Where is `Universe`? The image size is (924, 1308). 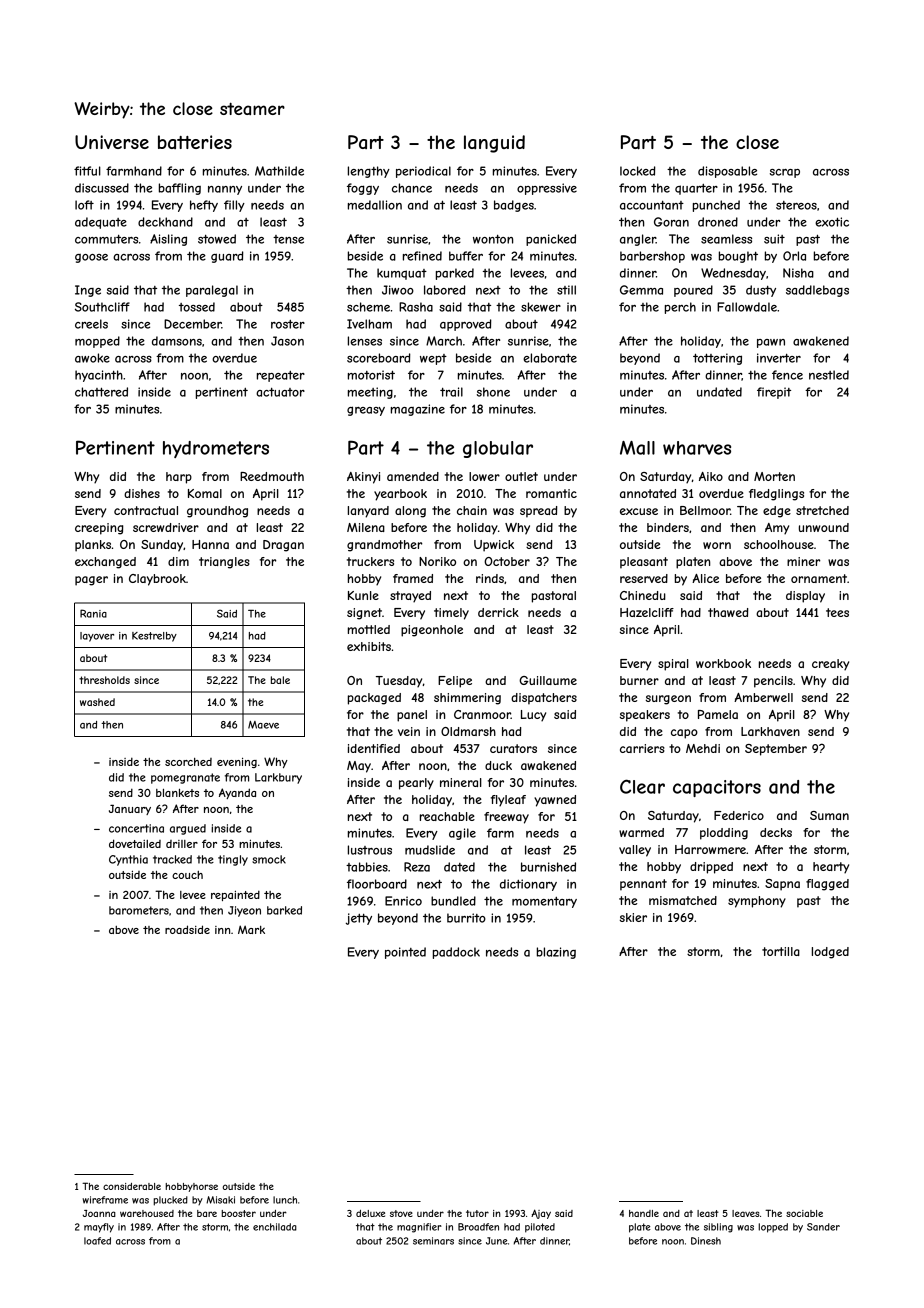 Universe is located at coordinates (112, 142).
